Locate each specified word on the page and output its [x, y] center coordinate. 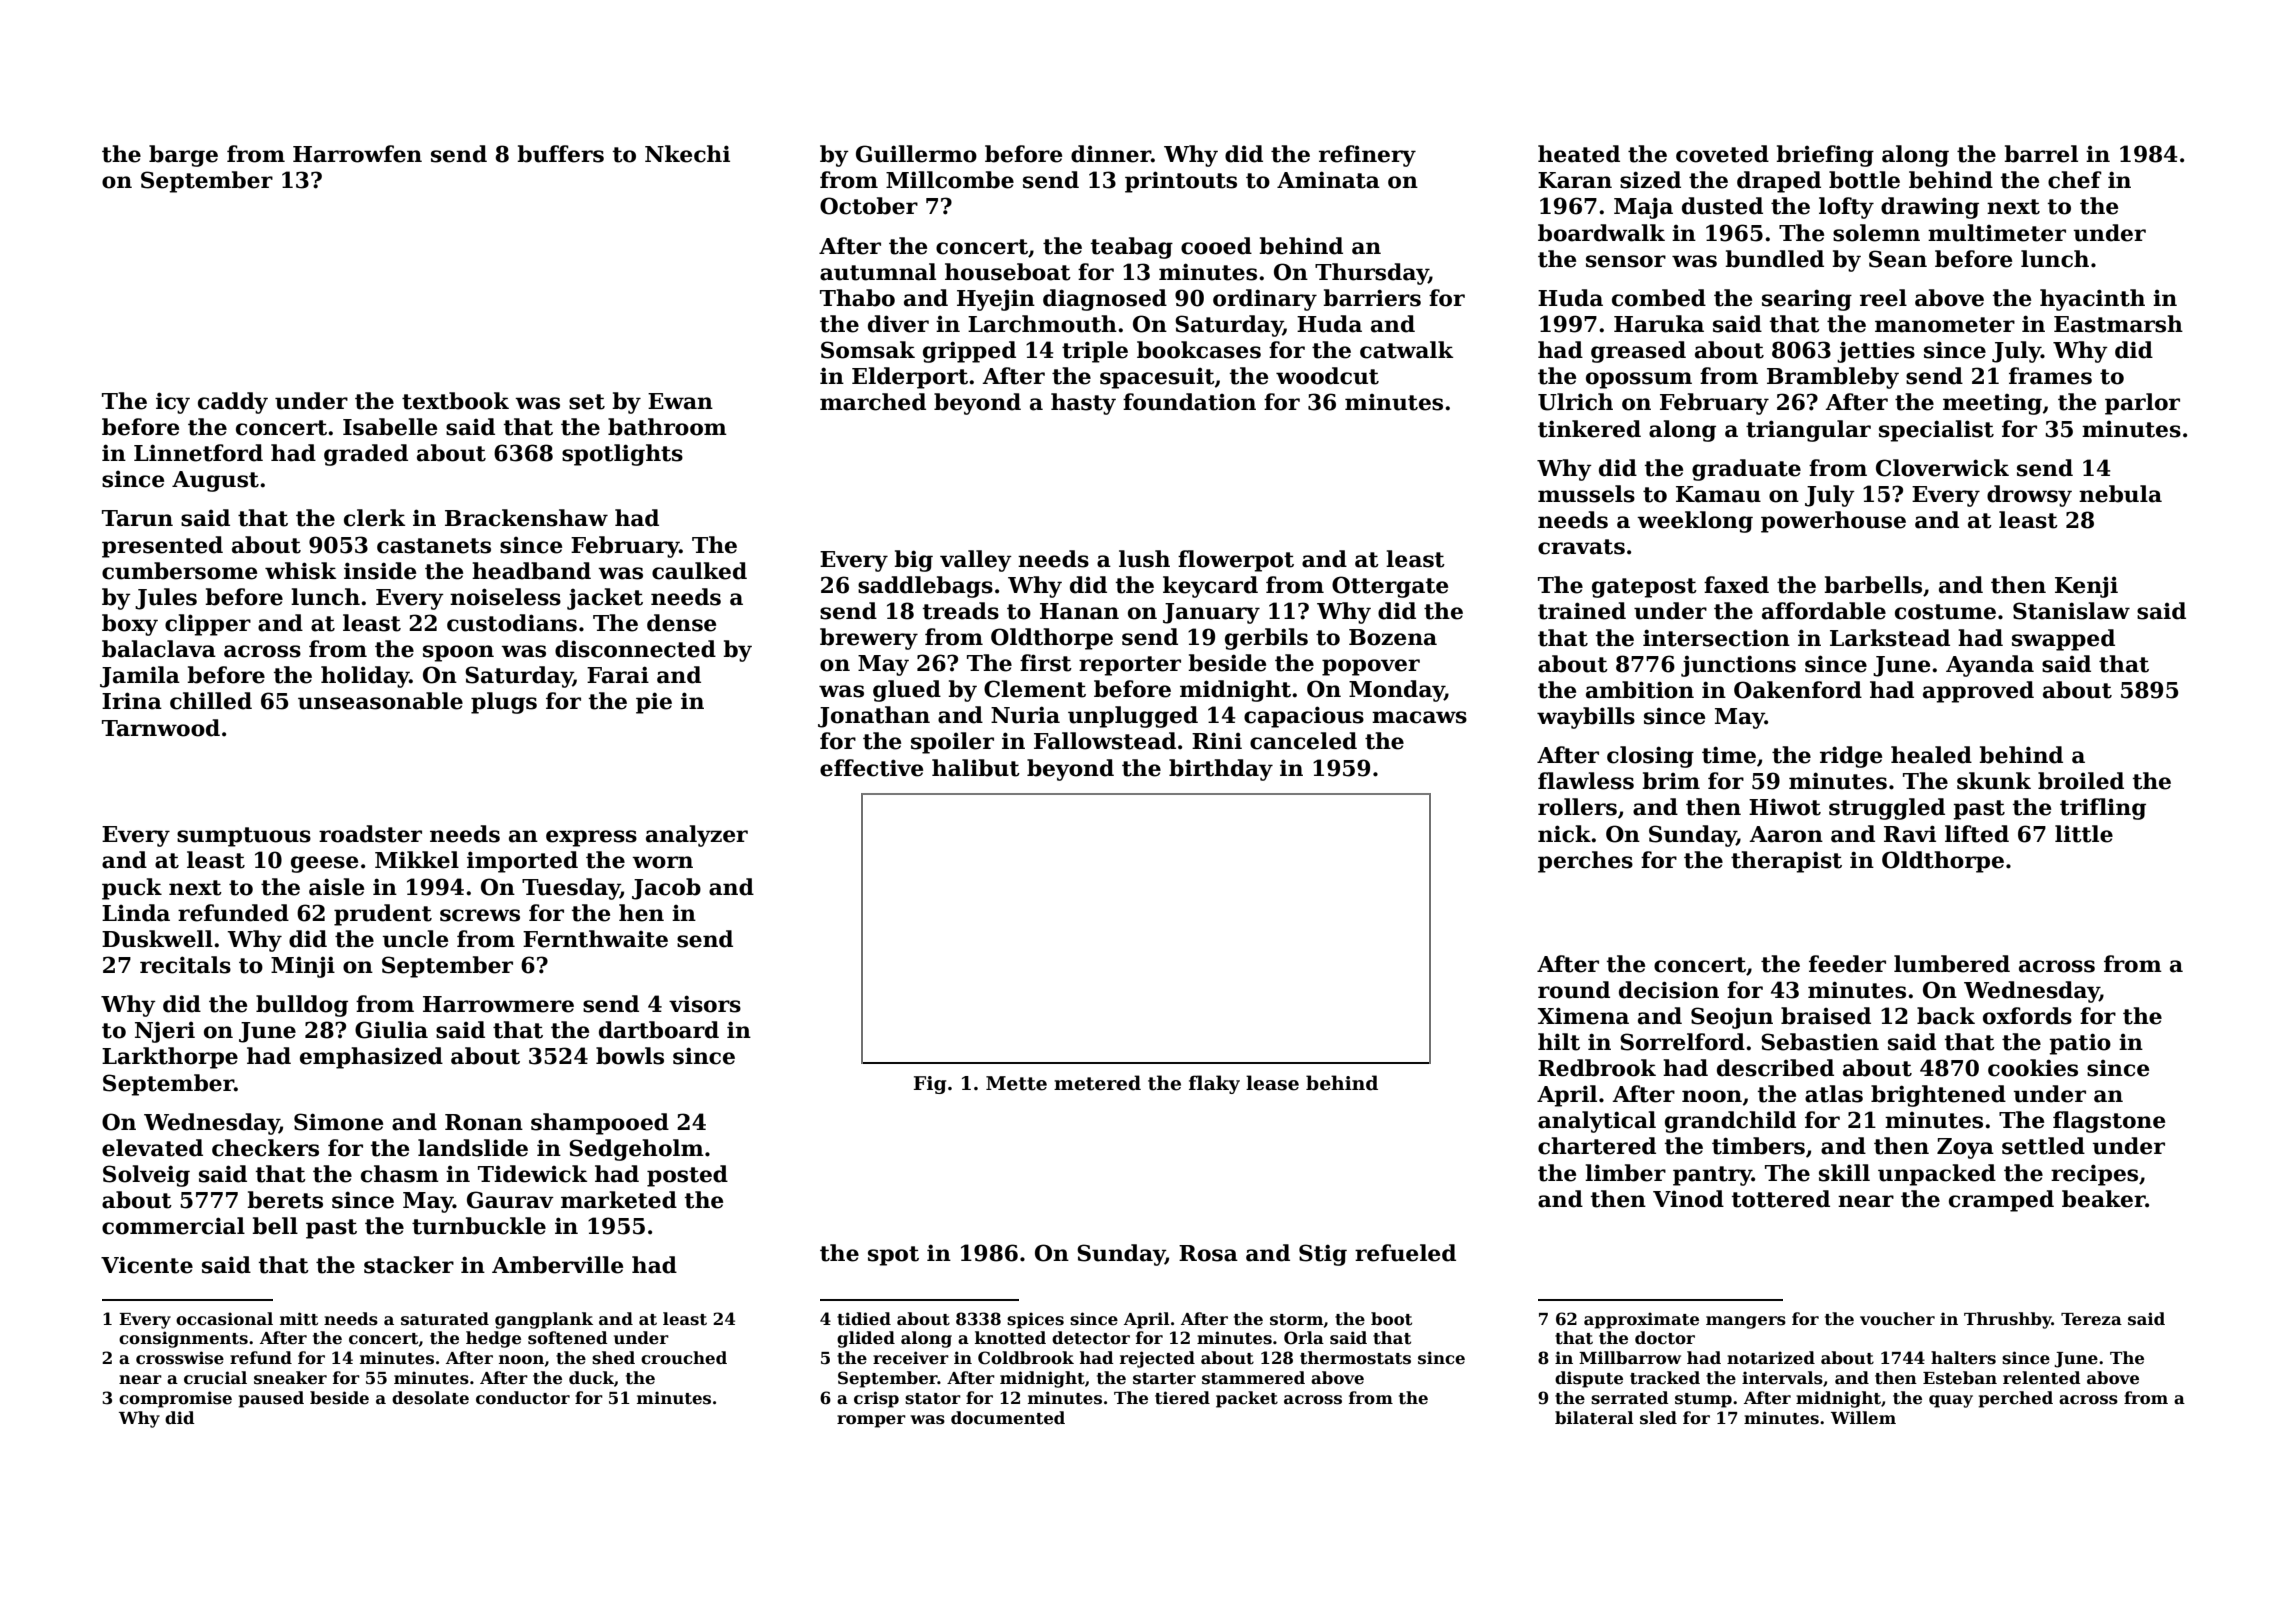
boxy [130, 625]
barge [183, 156]
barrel [2041, 154]
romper [871, 1421]
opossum [1639, 380]
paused [271, 1399]
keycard [1210, 587]
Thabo [857, 298]
